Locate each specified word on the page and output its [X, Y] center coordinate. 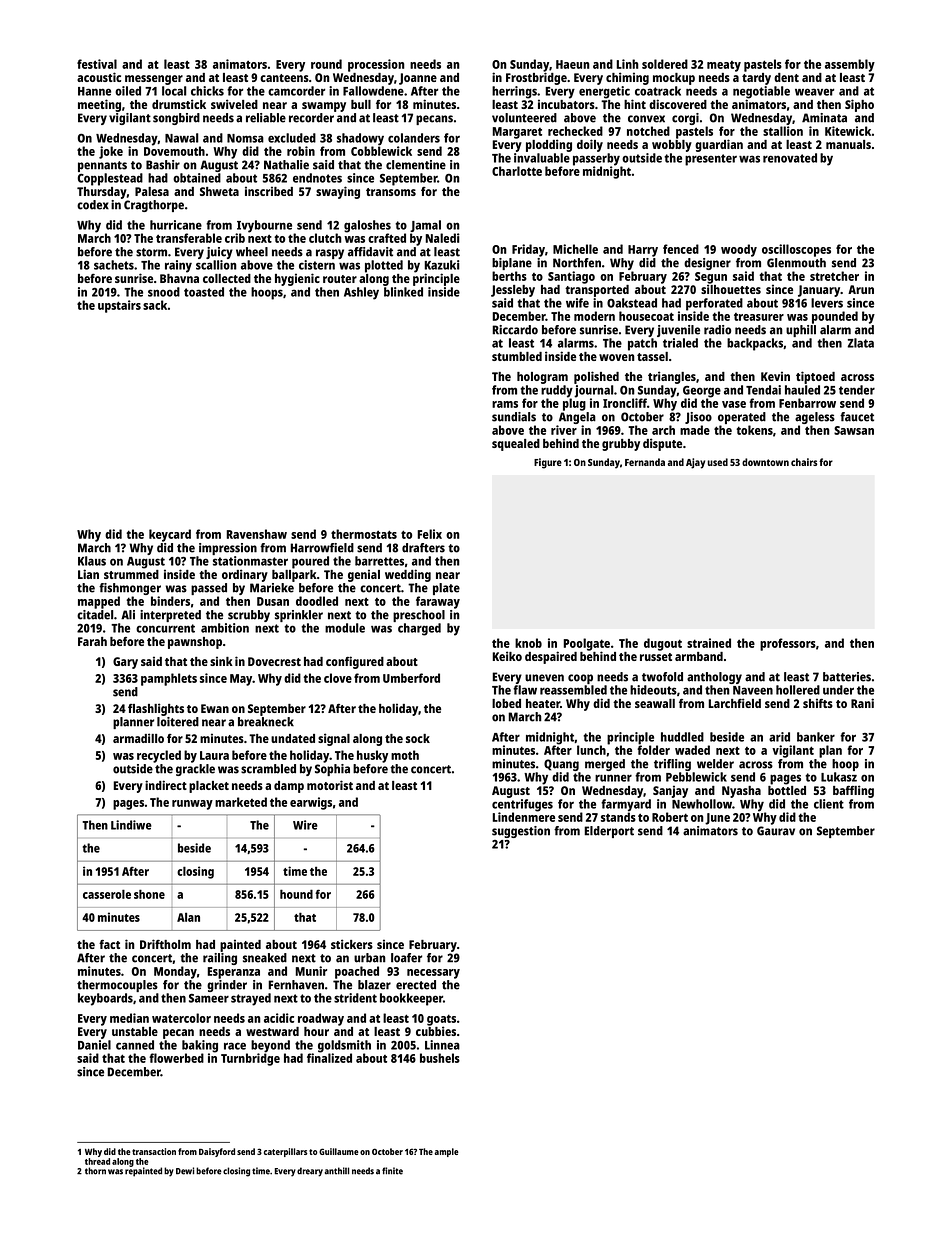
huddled [682, 737]
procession [376, 65]
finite [392, 1171]
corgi [685, 119]
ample [446, 1152]
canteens [284, 78]
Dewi [185, 1171]
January [819, 291]
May [241, 680]
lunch [591, 750]
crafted [387, 238]
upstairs [119, 306]
